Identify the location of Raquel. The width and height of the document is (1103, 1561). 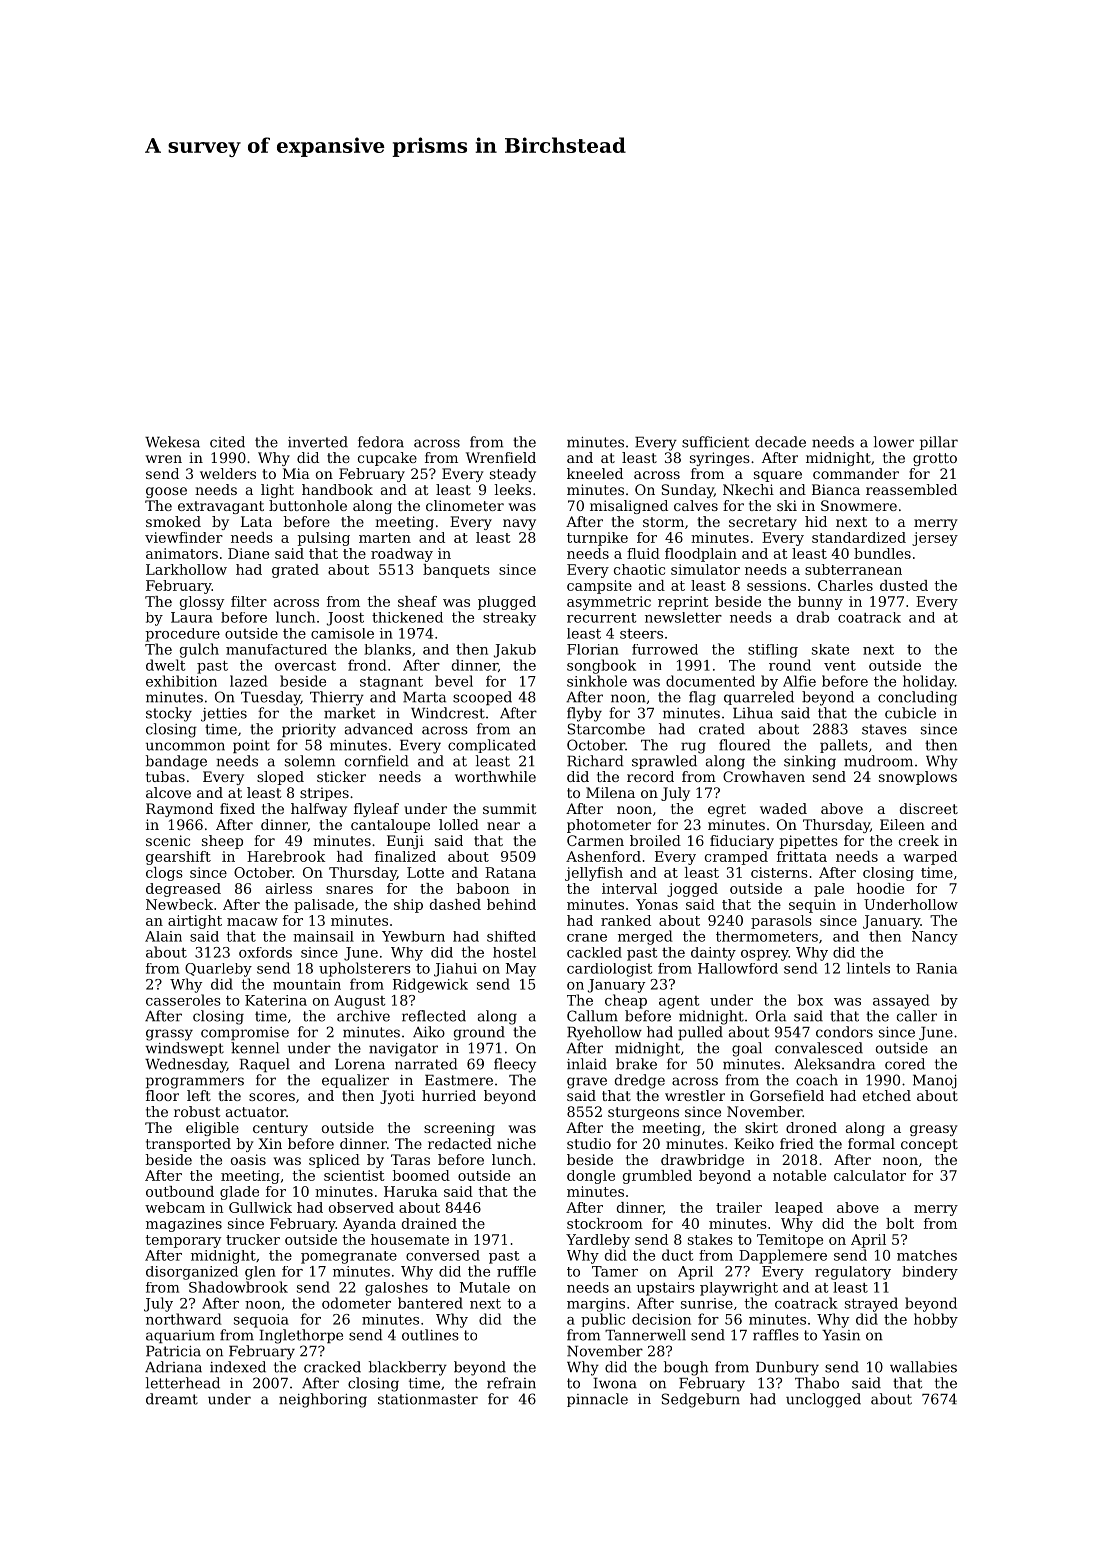
(265, 1065).
